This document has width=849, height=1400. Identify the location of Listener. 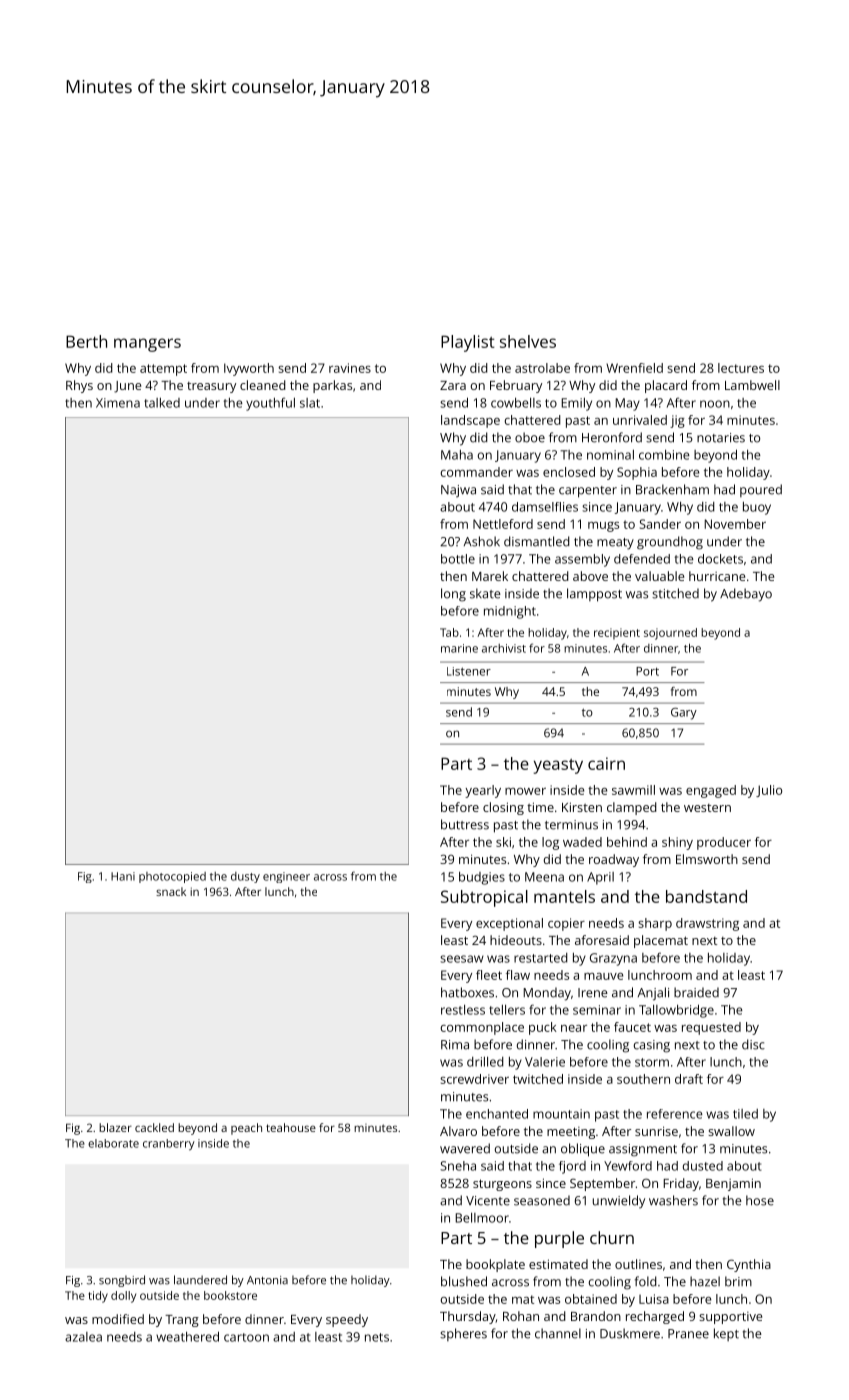
(469, 671).
